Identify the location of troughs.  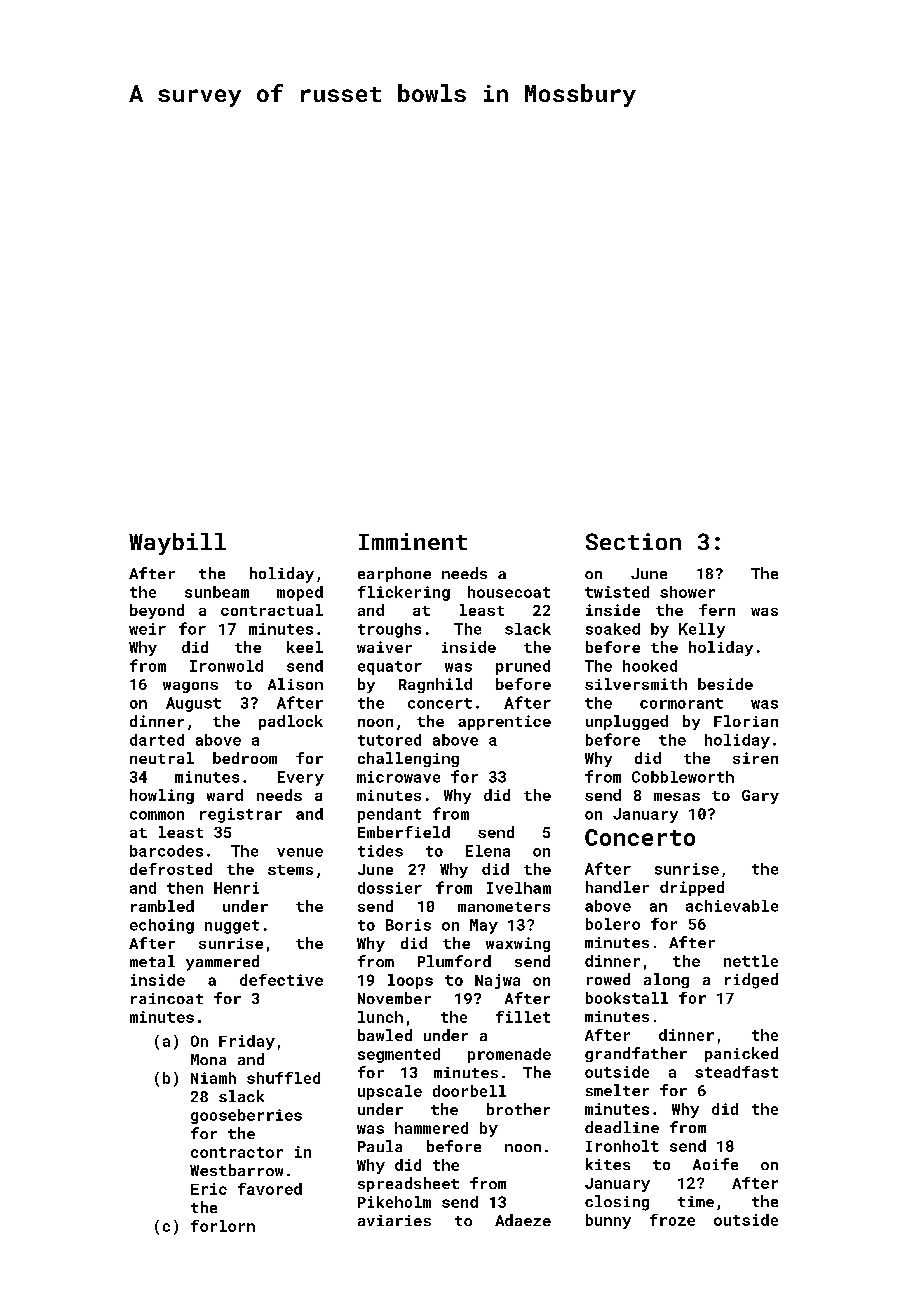
(389, 630).
